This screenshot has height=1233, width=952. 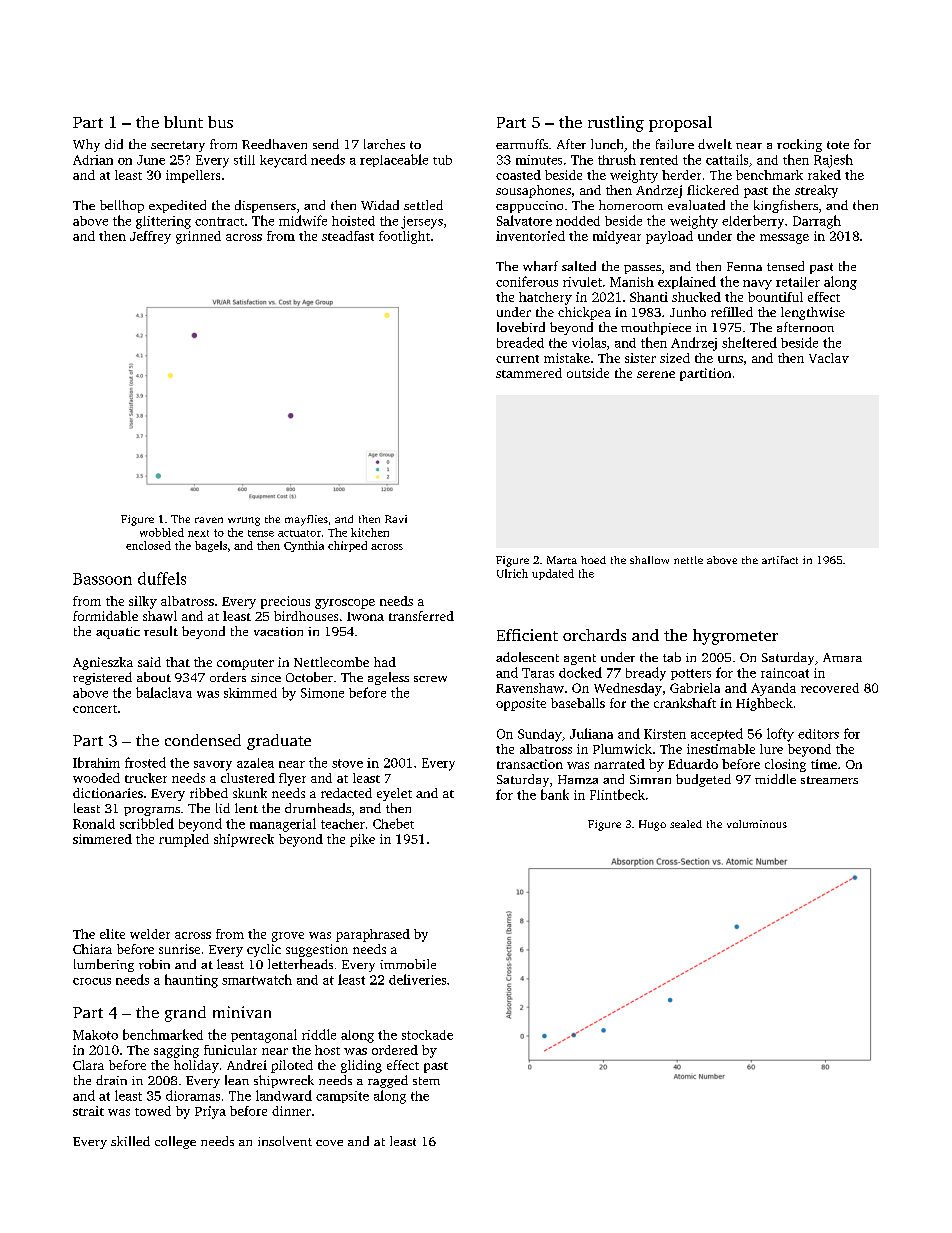 I want to click on enclosed, so click(x=148, y=545).
